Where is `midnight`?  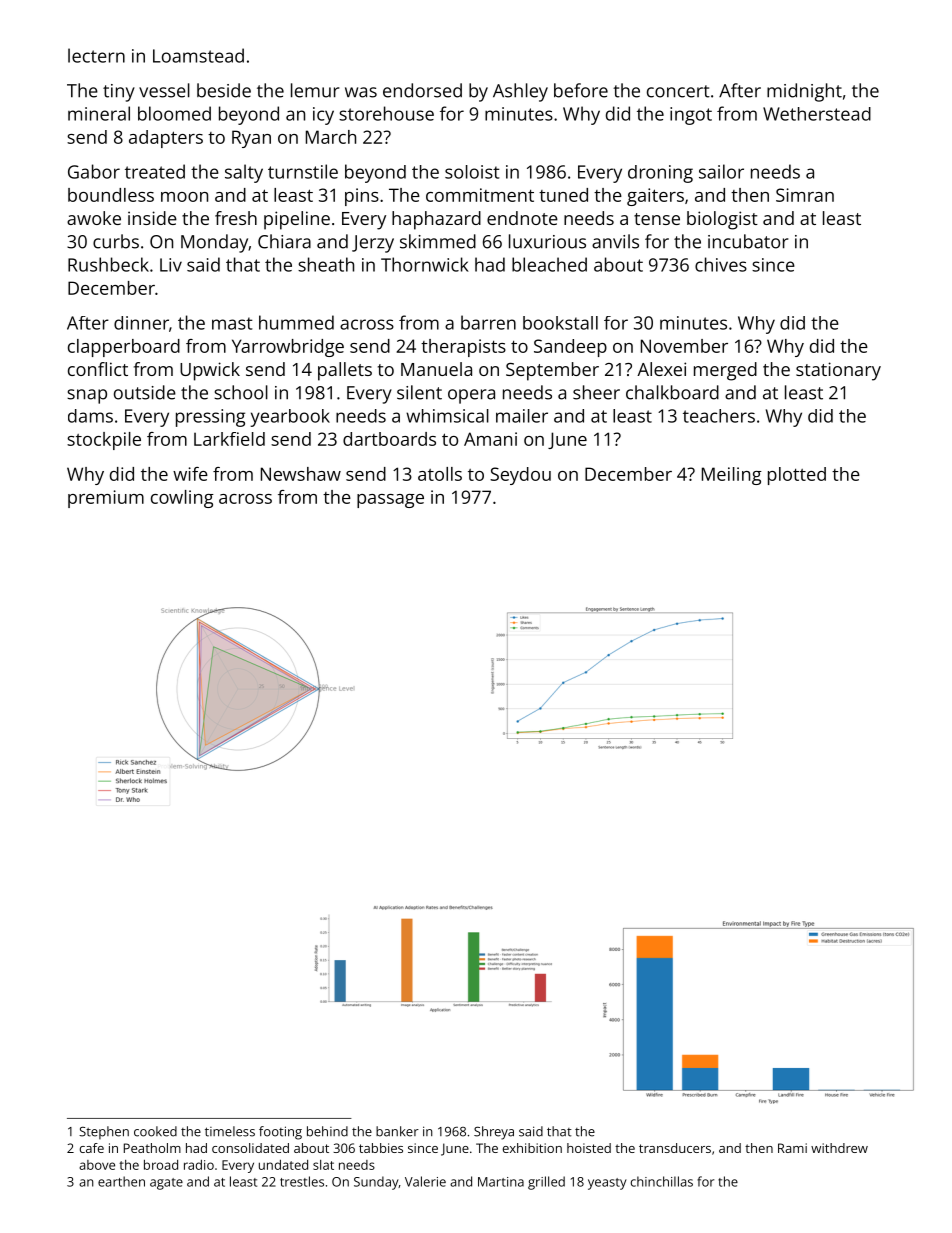 midnight is located at coordinates (804, 92).
